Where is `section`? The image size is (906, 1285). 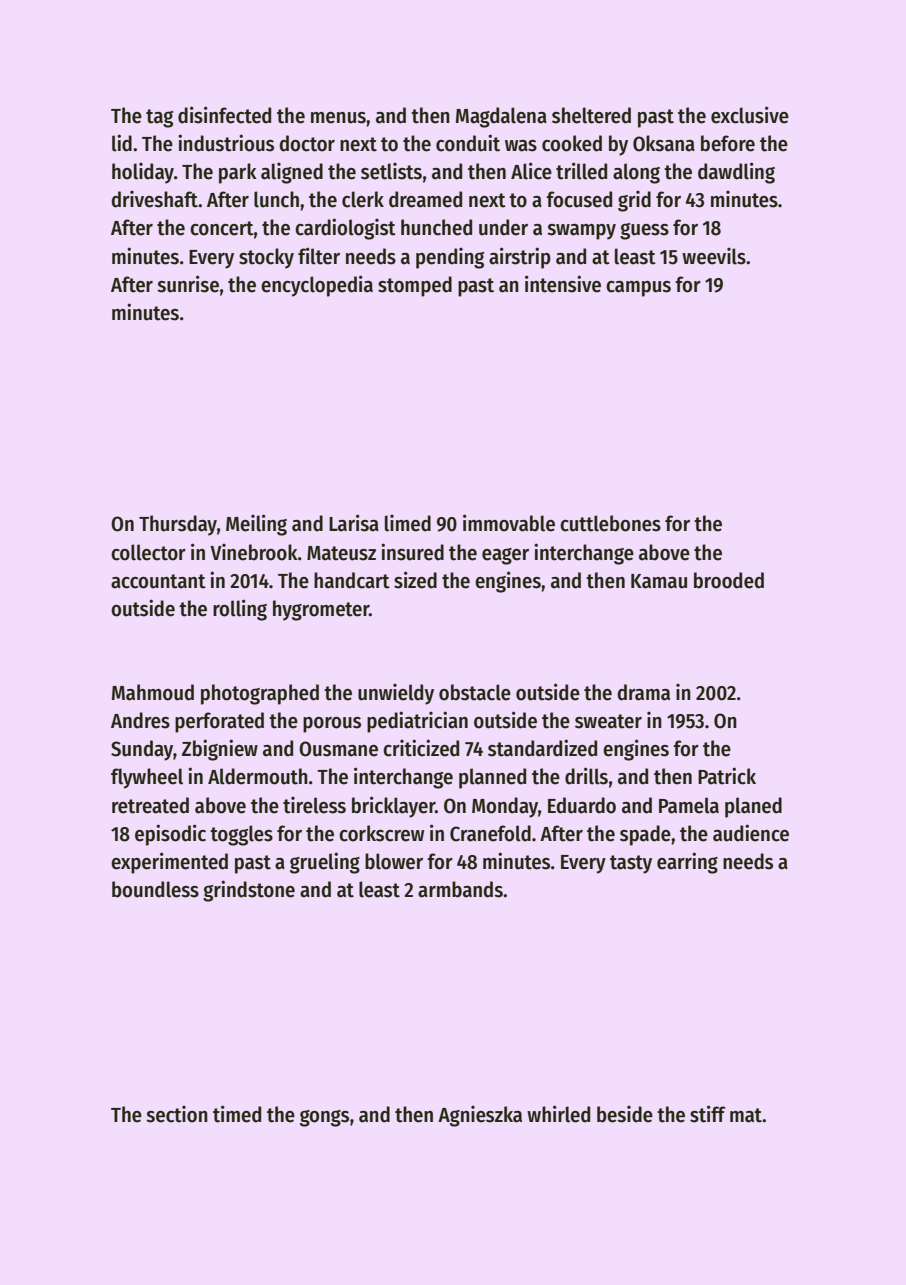 section is located at coordinates (177, 1114).
